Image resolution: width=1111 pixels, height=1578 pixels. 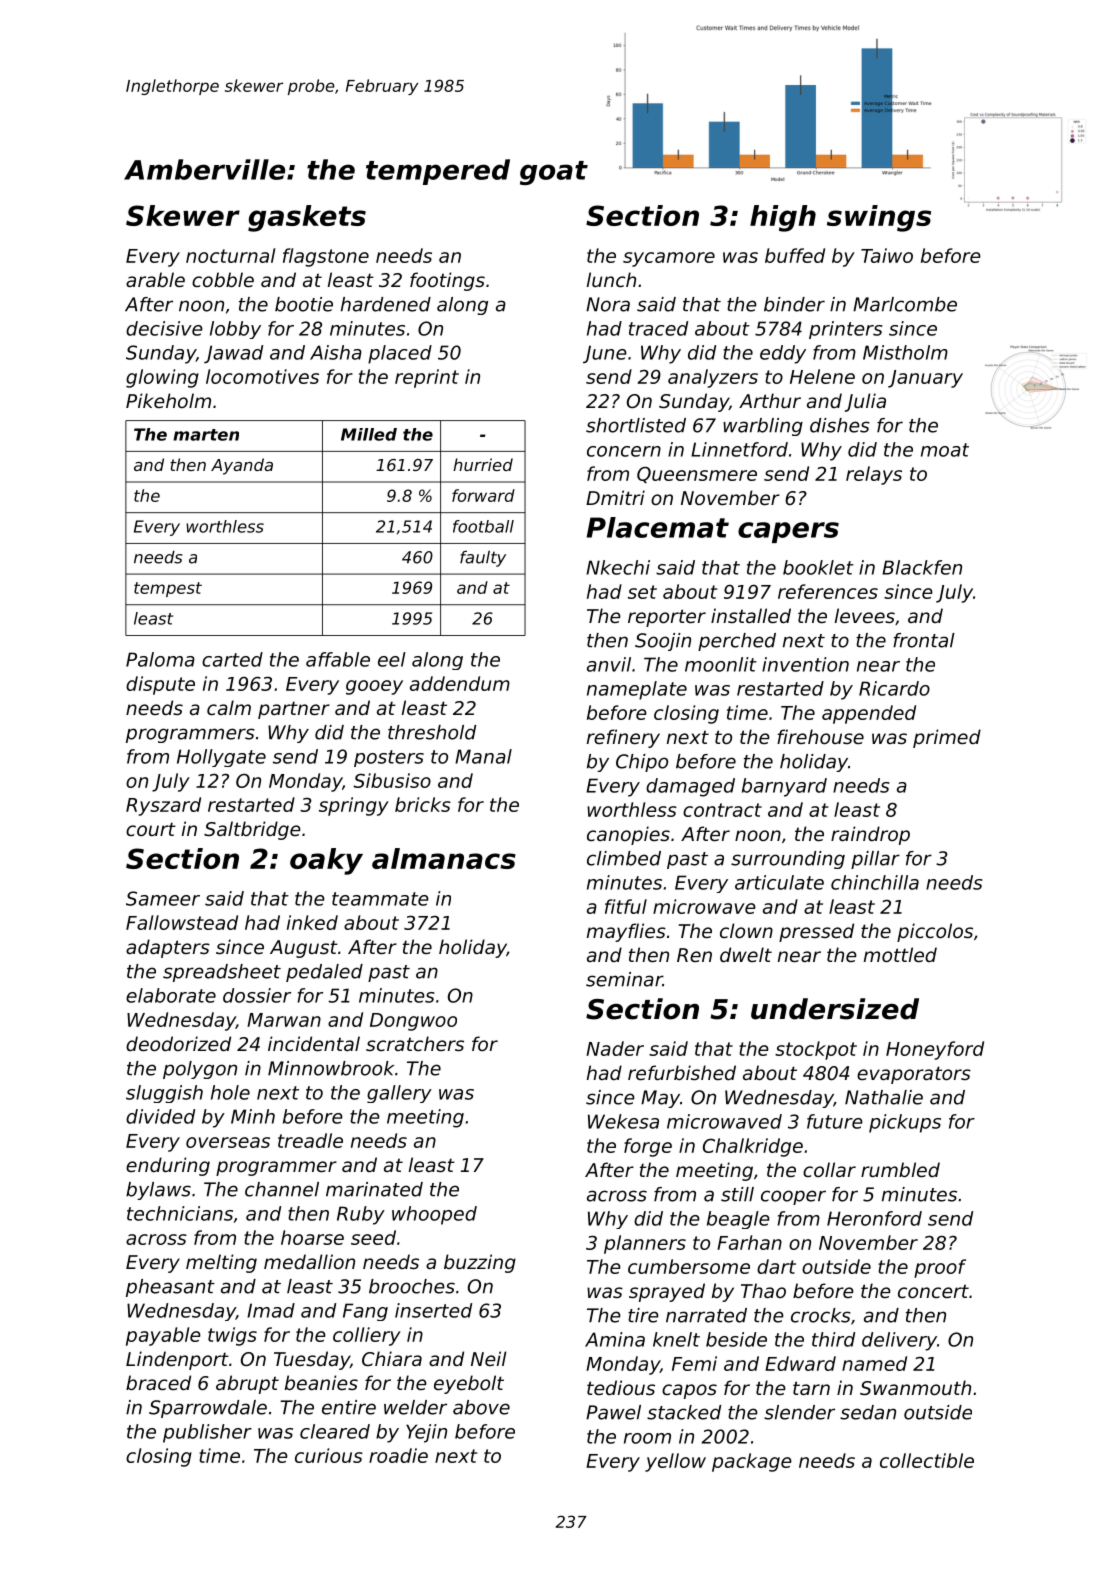 What do you see at coordinates (628, 835) in the screenshot?
I see `canopies` at bounding box center [628, 835].
